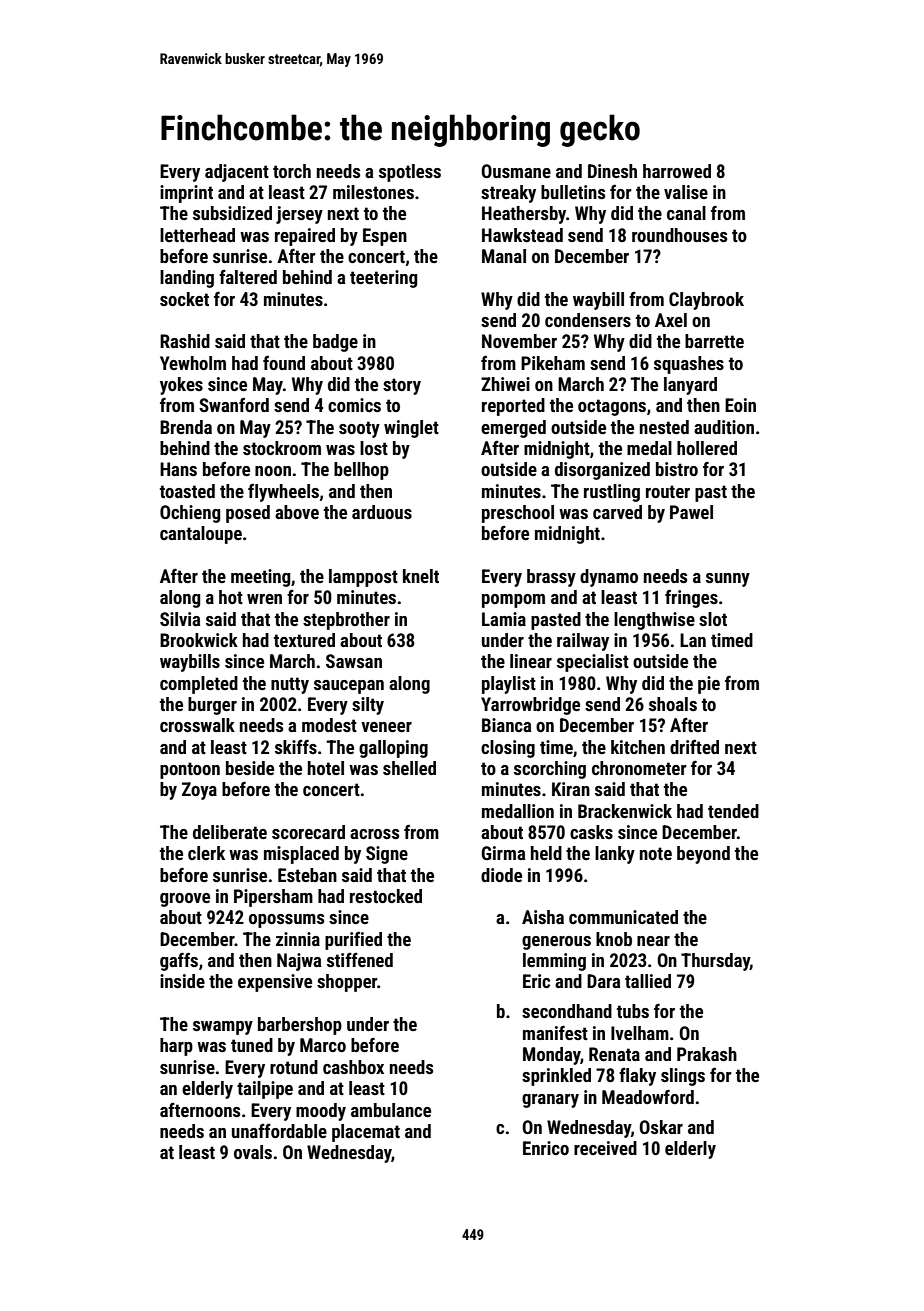 The image size is (924, 1311). What do you see at coordinates (300, 1026) in the document?
I see `barbershop` at bounding box center [300, 1026].
